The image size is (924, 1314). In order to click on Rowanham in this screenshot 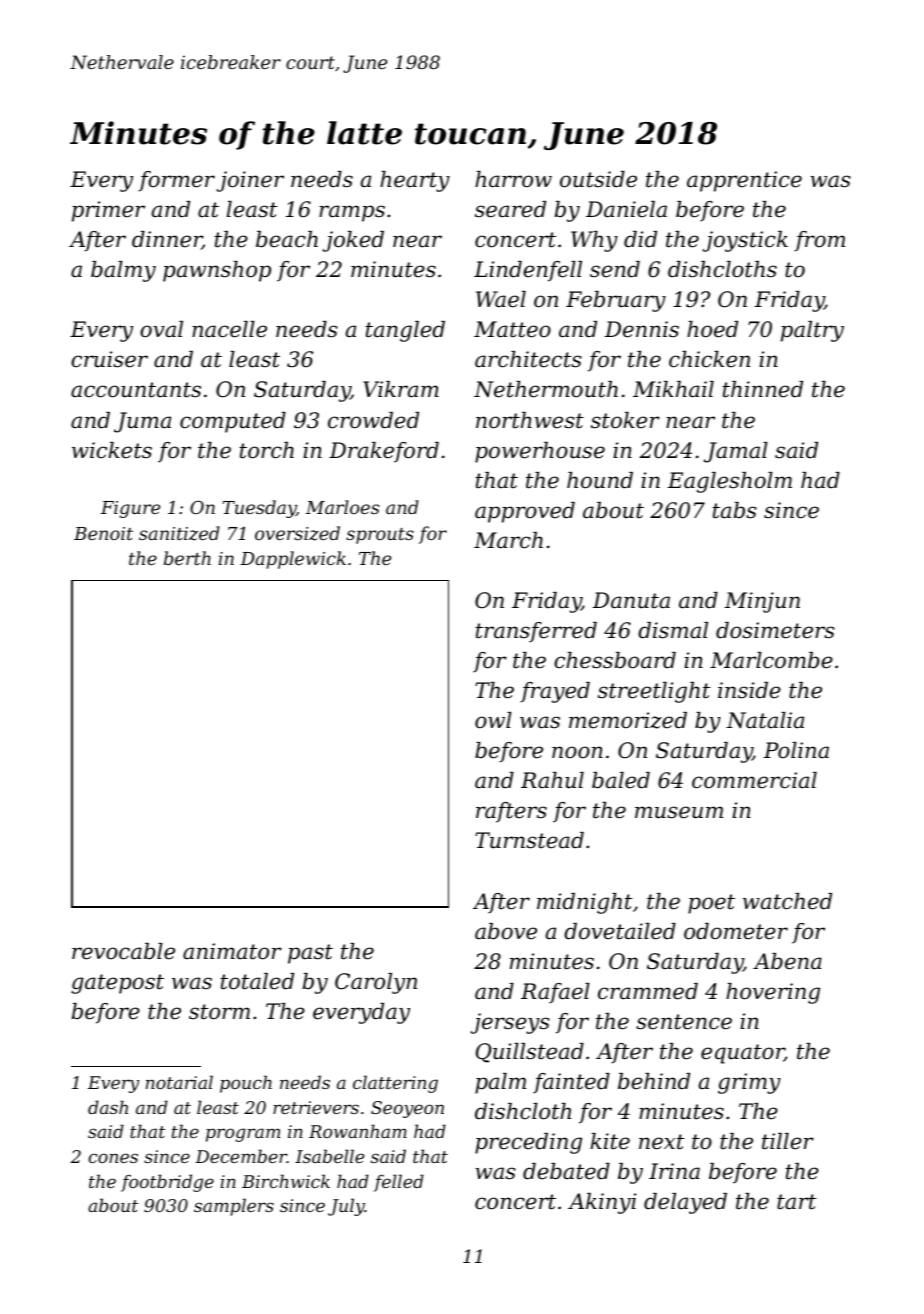, I will do `click(358, 1131)`.
